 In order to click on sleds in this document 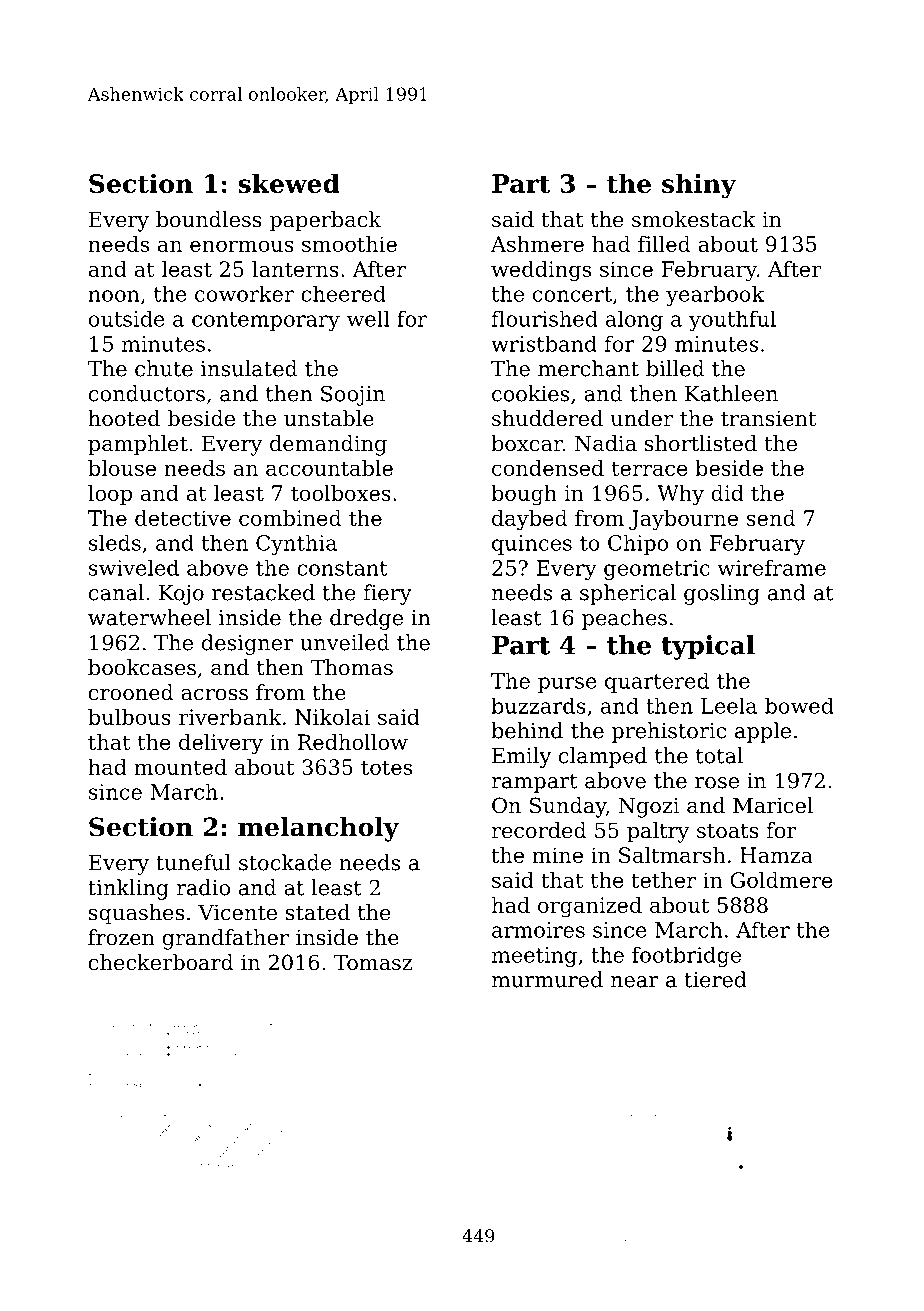, I will do `click(115, 543)`.
